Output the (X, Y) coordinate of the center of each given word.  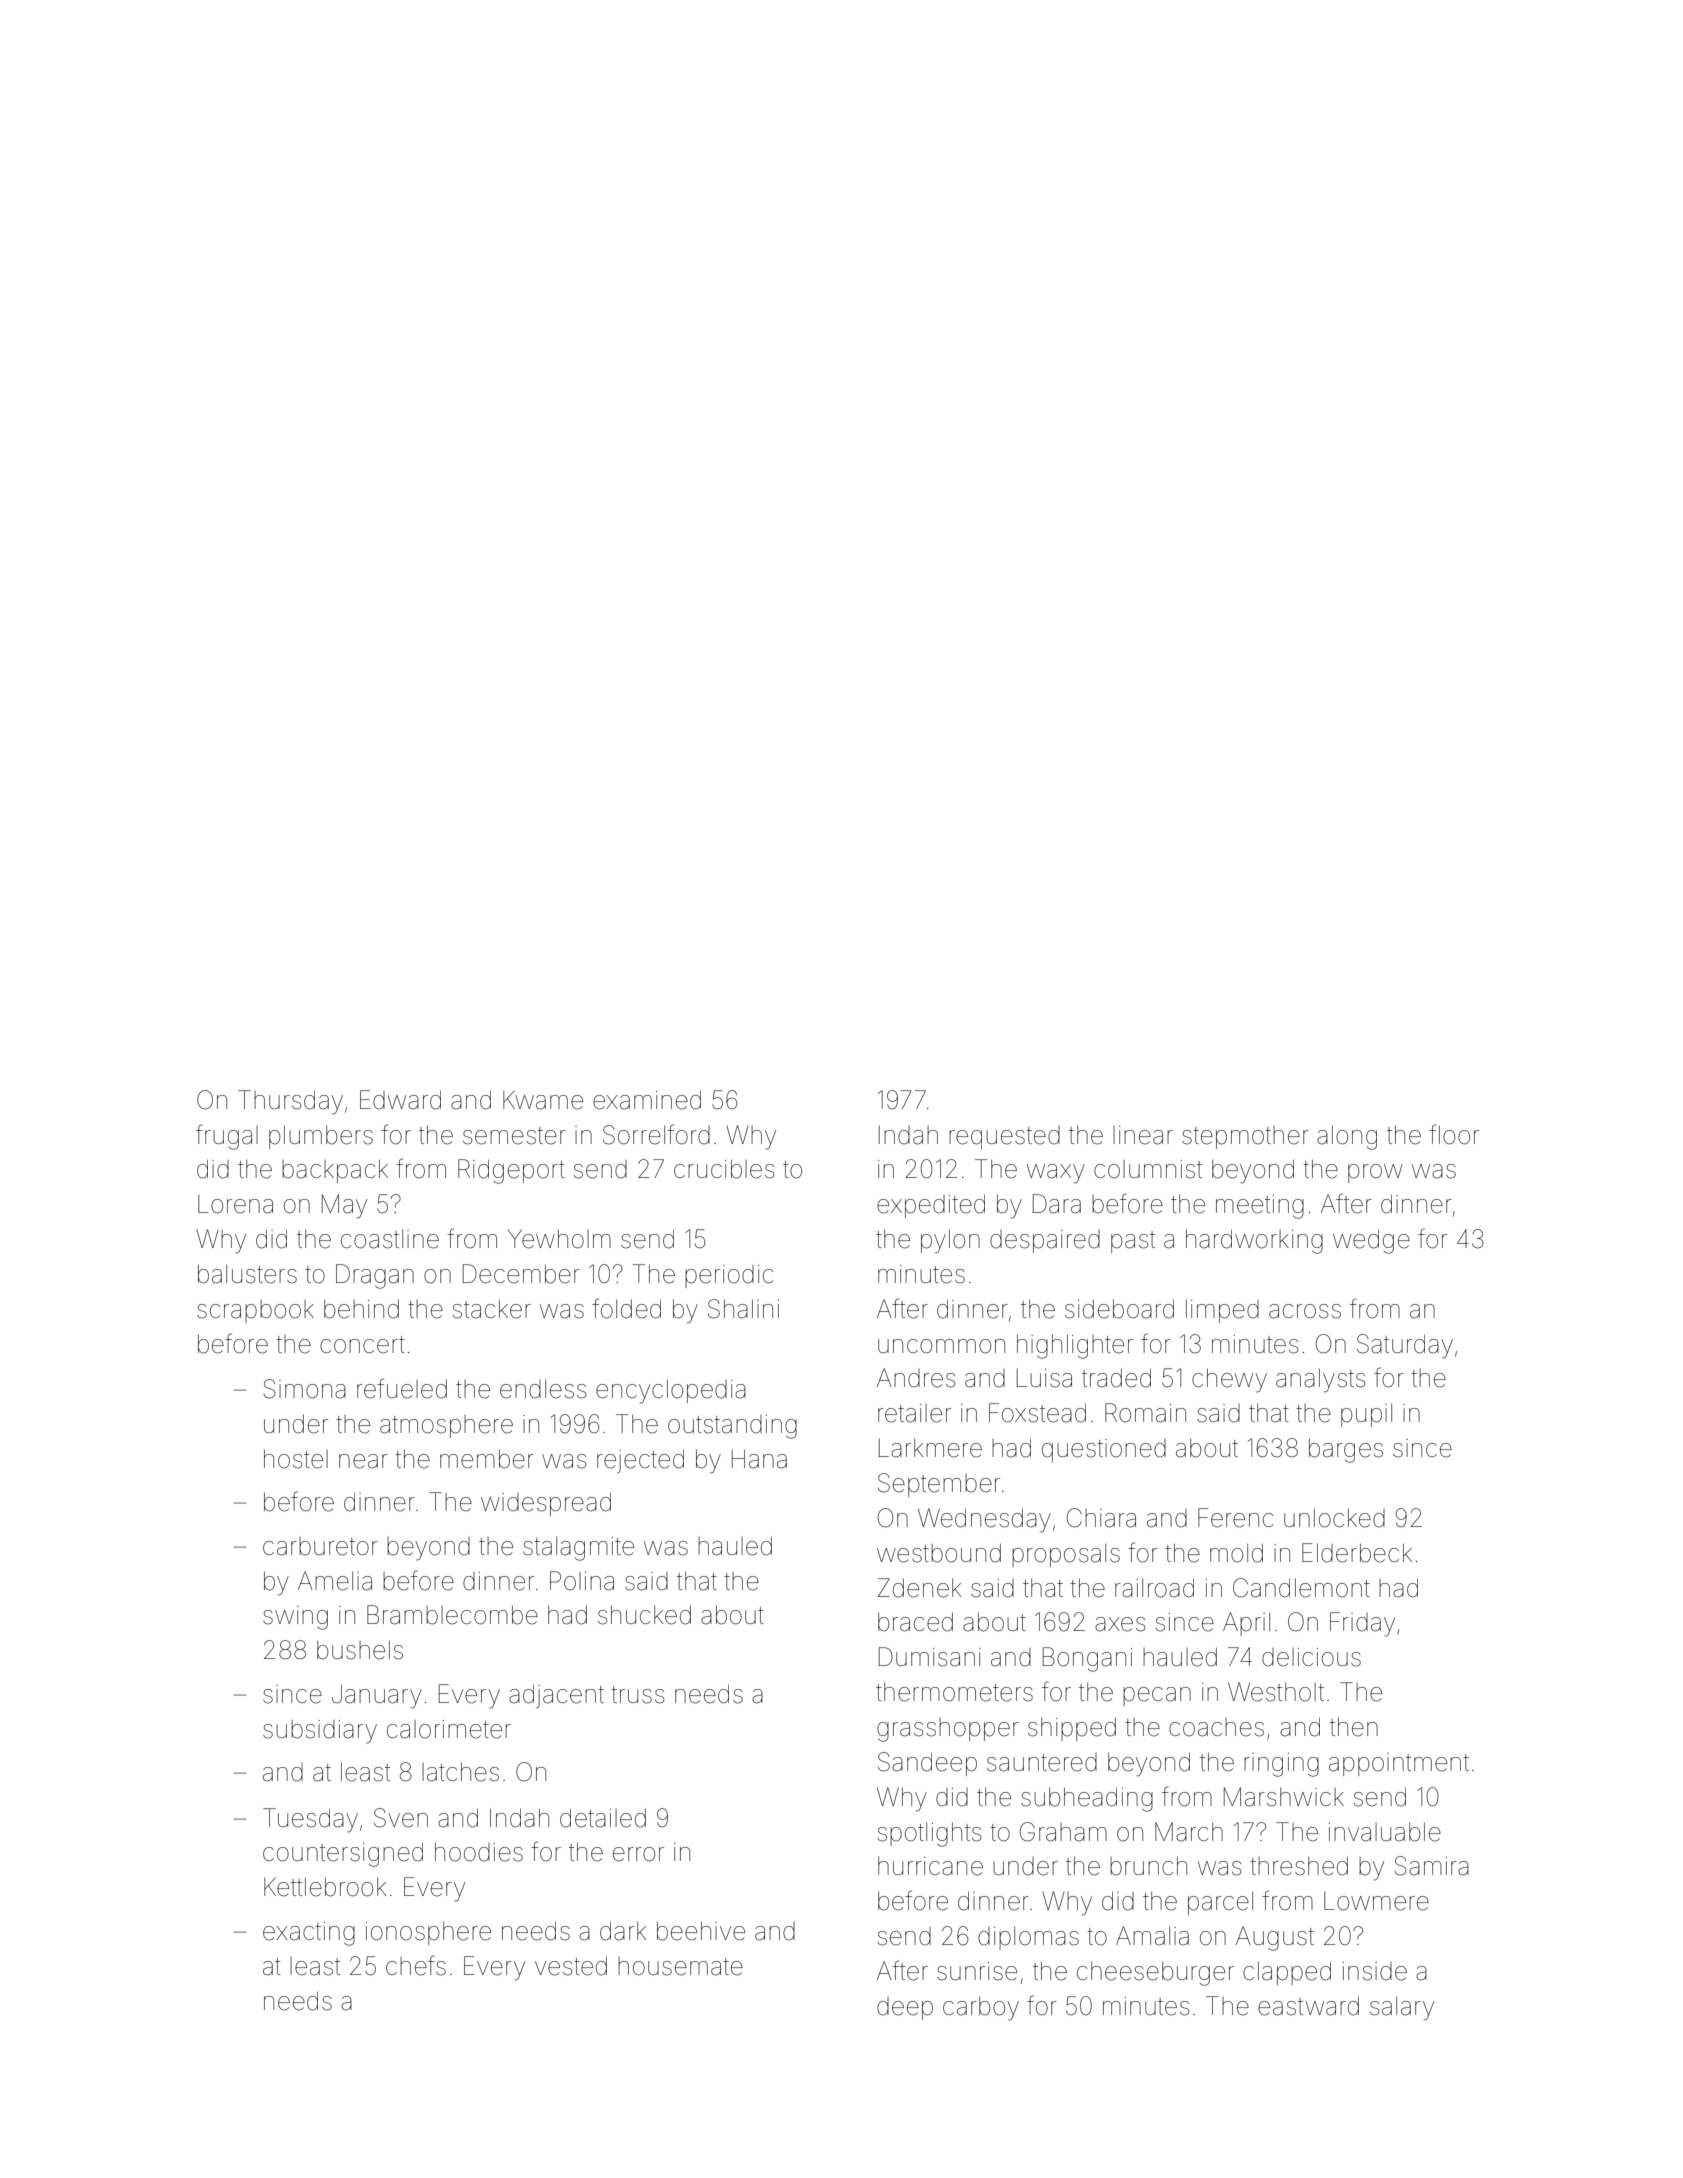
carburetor (320, 1546)
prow (1375, 1173)
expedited (931, 1206)
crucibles (724, 1169)
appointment (1399, 1764)
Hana (759, 1459)
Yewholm (559, 1239)
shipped (1072, 1729)
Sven (401, 1818)
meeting (1260, 1207)
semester (514, 1136)
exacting (309, 1934)
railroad (1154, 1588)
